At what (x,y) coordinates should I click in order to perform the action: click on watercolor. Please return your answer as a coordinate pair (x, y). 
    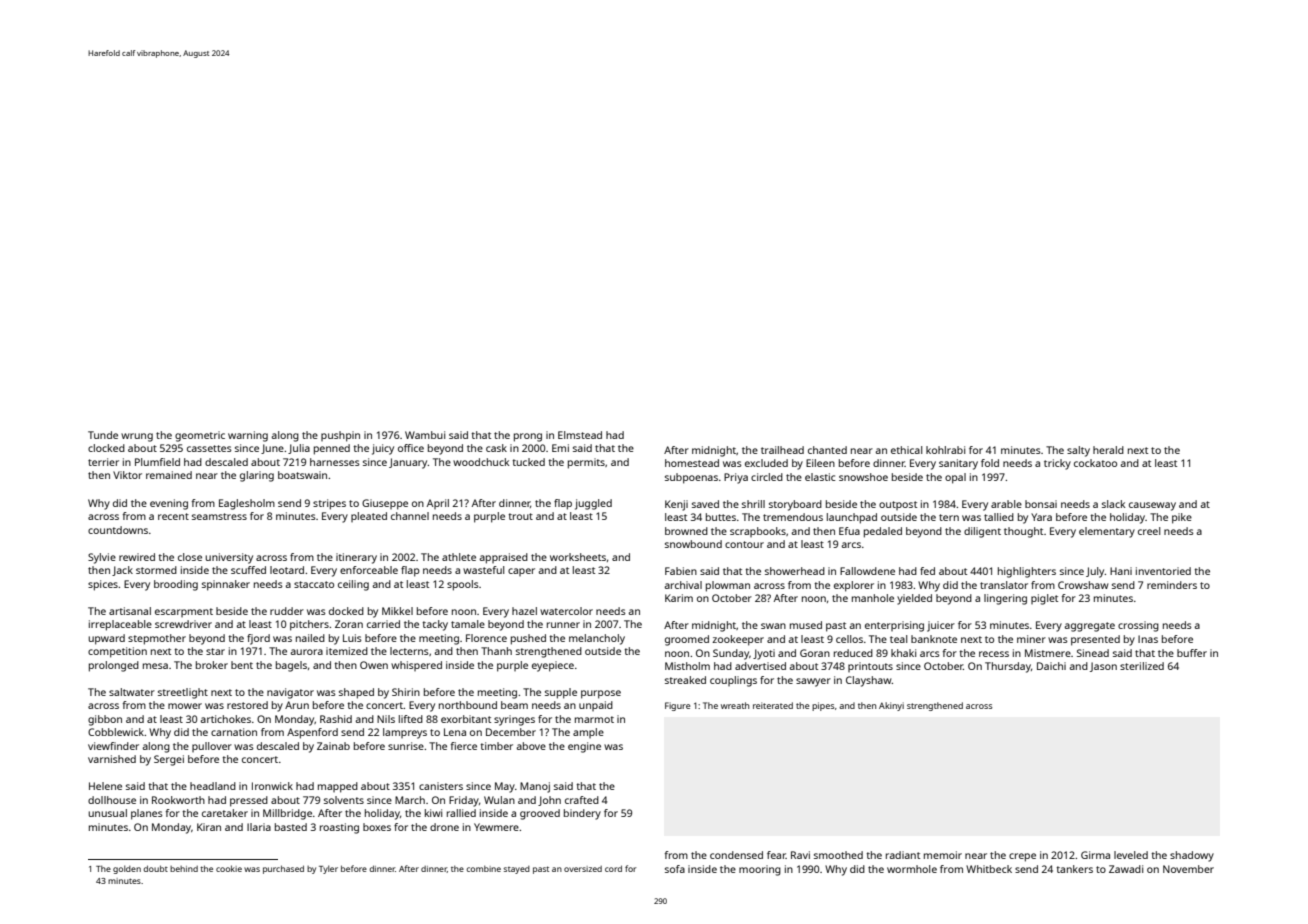
    Looking at the image, I should click on (566, 611).
